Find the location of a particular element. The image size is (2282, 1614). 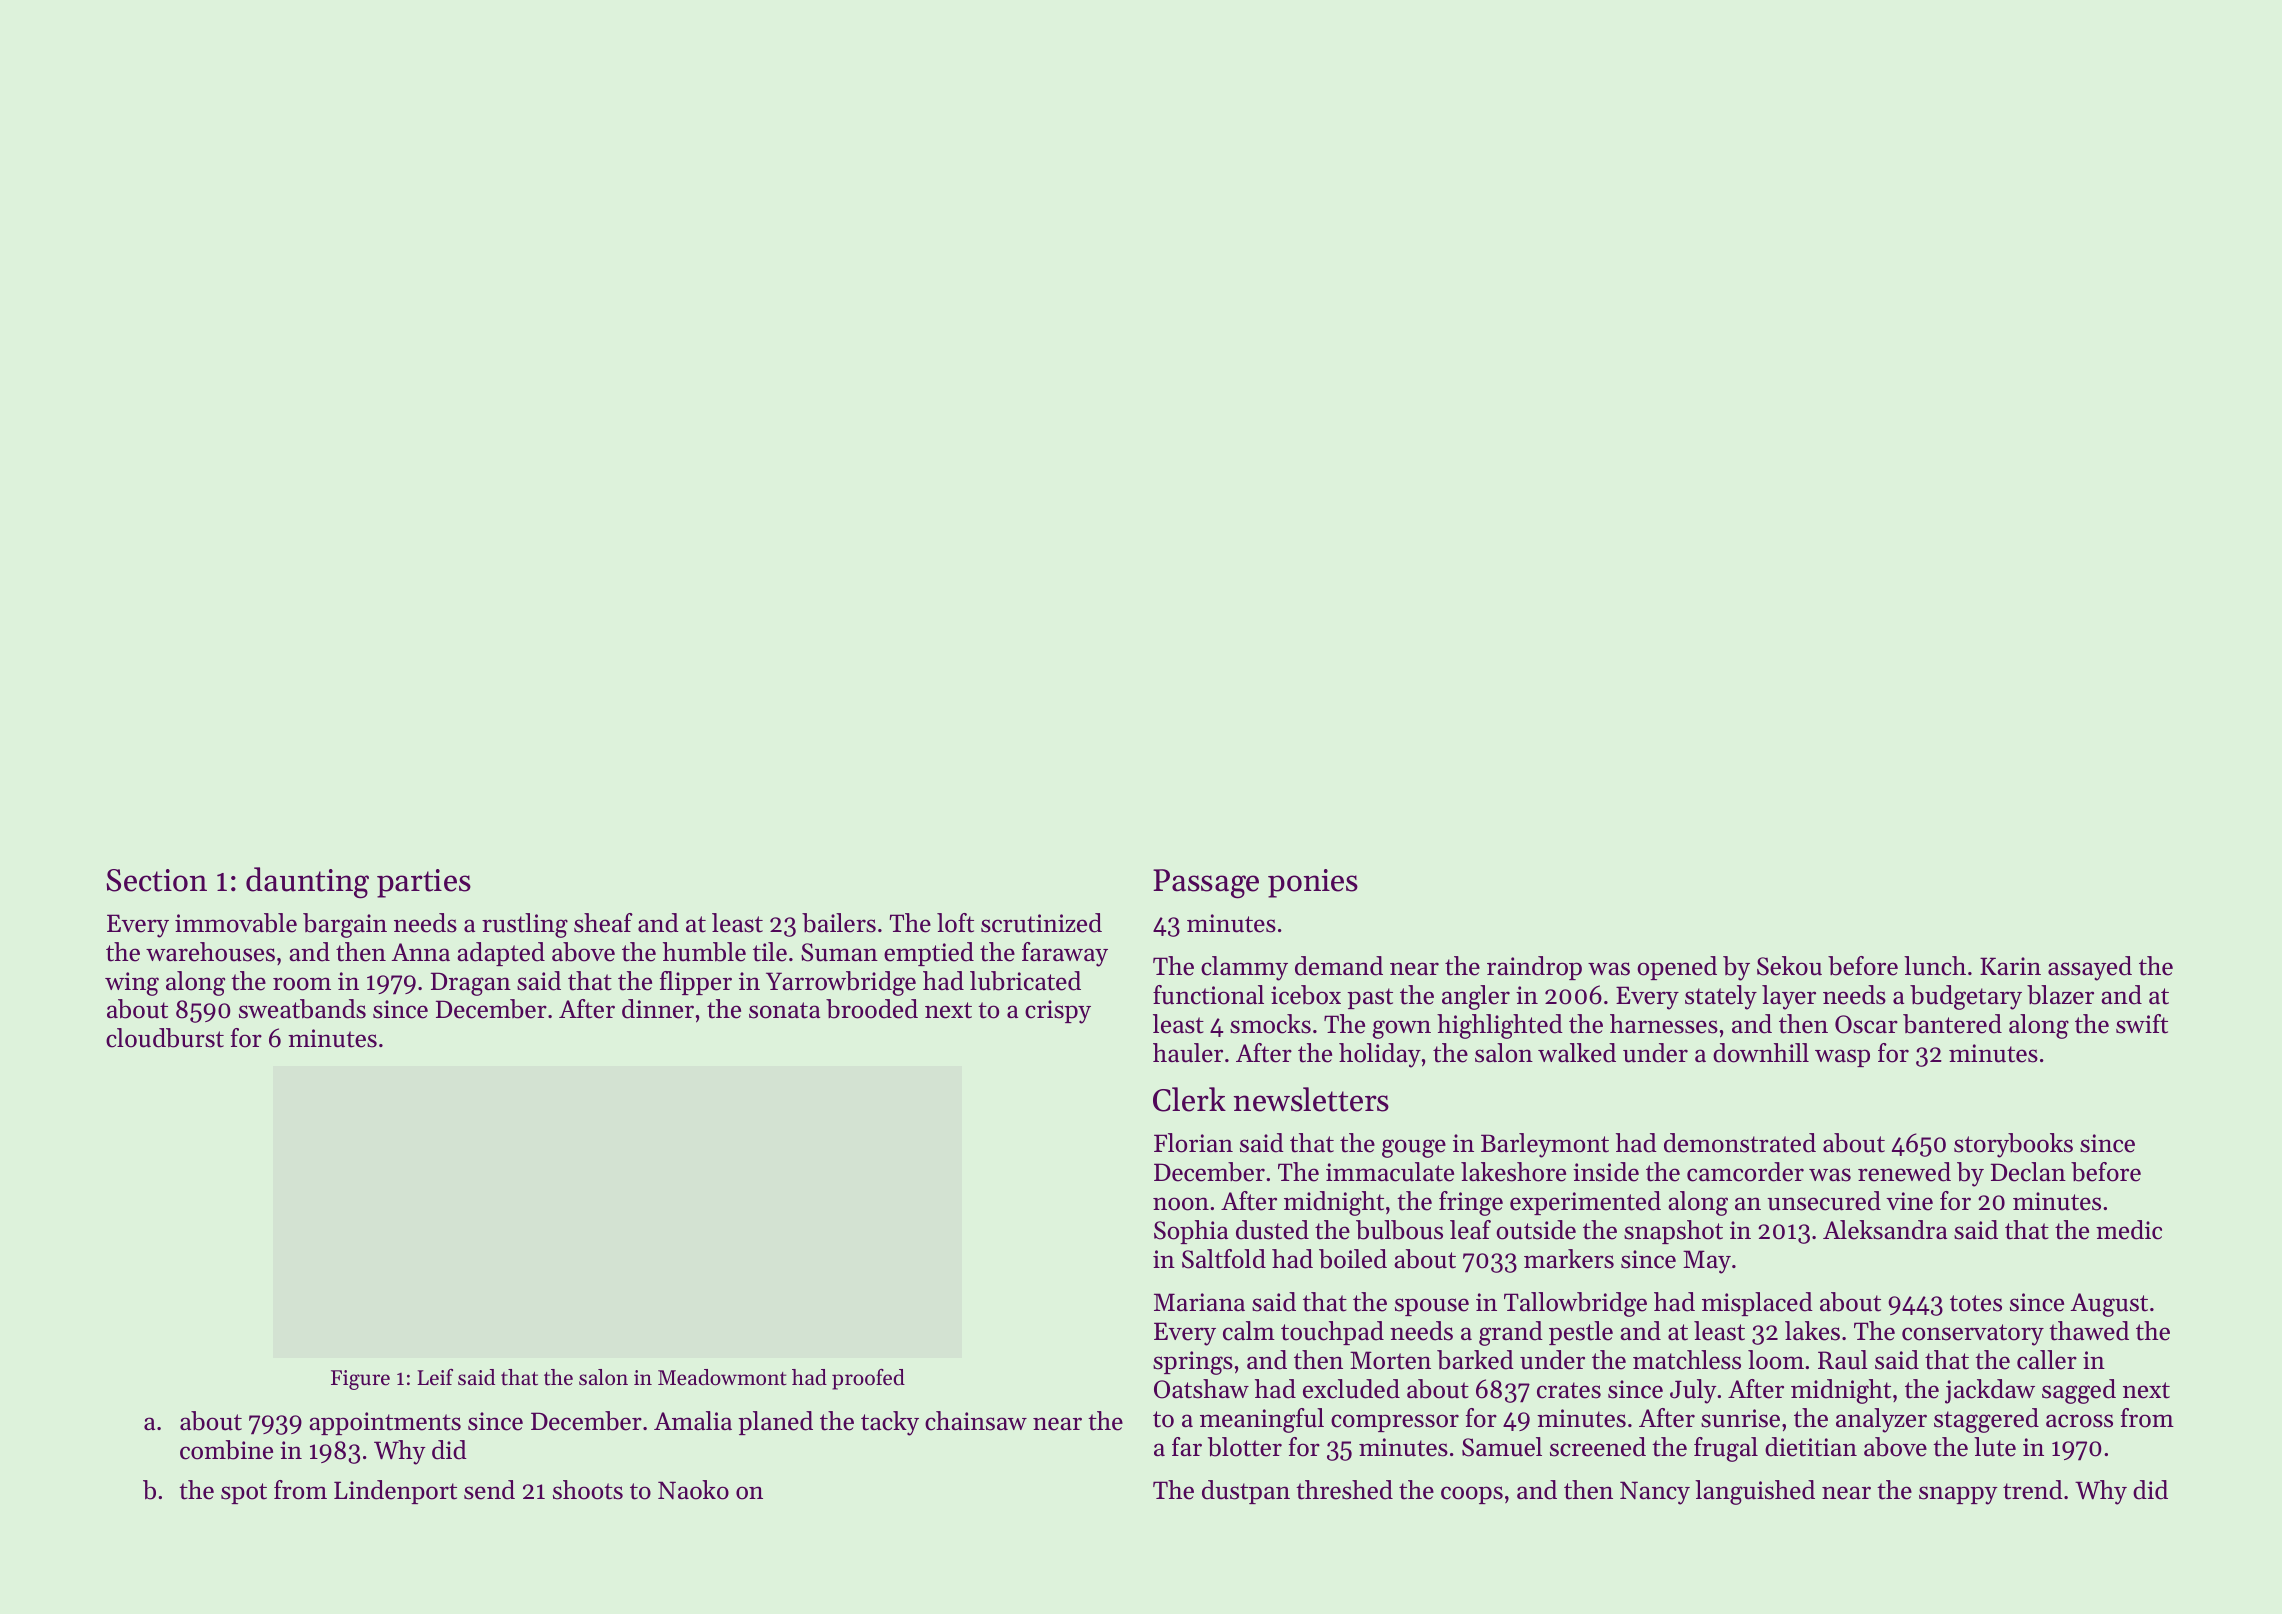

Passage is located at coordinates (1206, 884).
